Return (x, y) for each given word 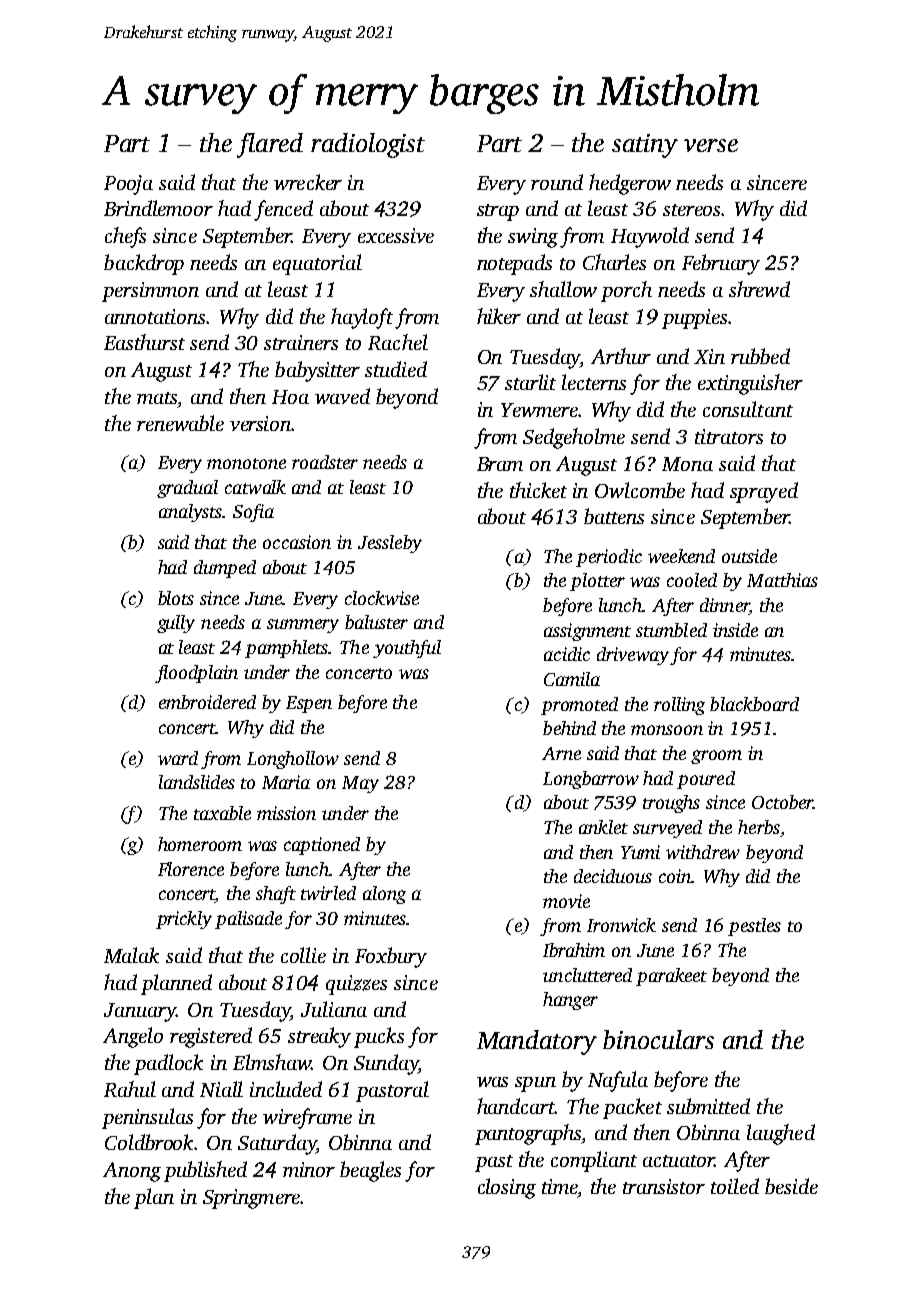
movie (566, 901)
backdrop (144, 264)
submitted (708, 1106)
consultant (748, 409)
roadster (325, 462)
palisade (248, 920)
